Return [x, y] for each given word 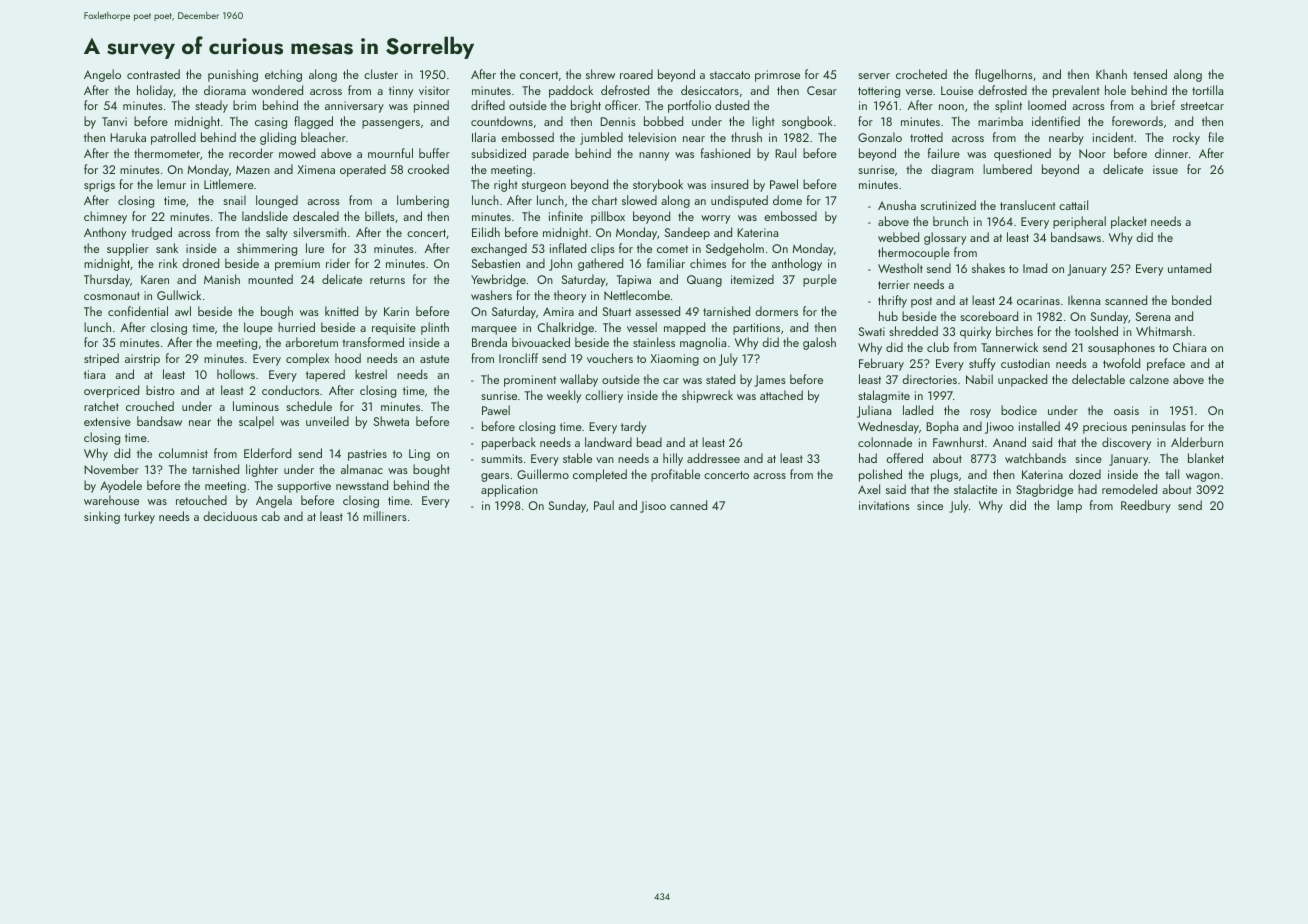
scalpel [256, 422]
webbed [898, 237]
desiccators [710, 90]
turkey [139, 517]
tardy [633, 427]
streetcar [1202, 106]
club [938, 347]
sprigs [99, 186]
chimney [105, 217]
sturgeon [544, 186]
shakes [988, 268]
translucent [1028, 205]
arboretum [311, 342]
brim [244, 105]
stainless [654, 342]
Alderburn [1197, 442]
